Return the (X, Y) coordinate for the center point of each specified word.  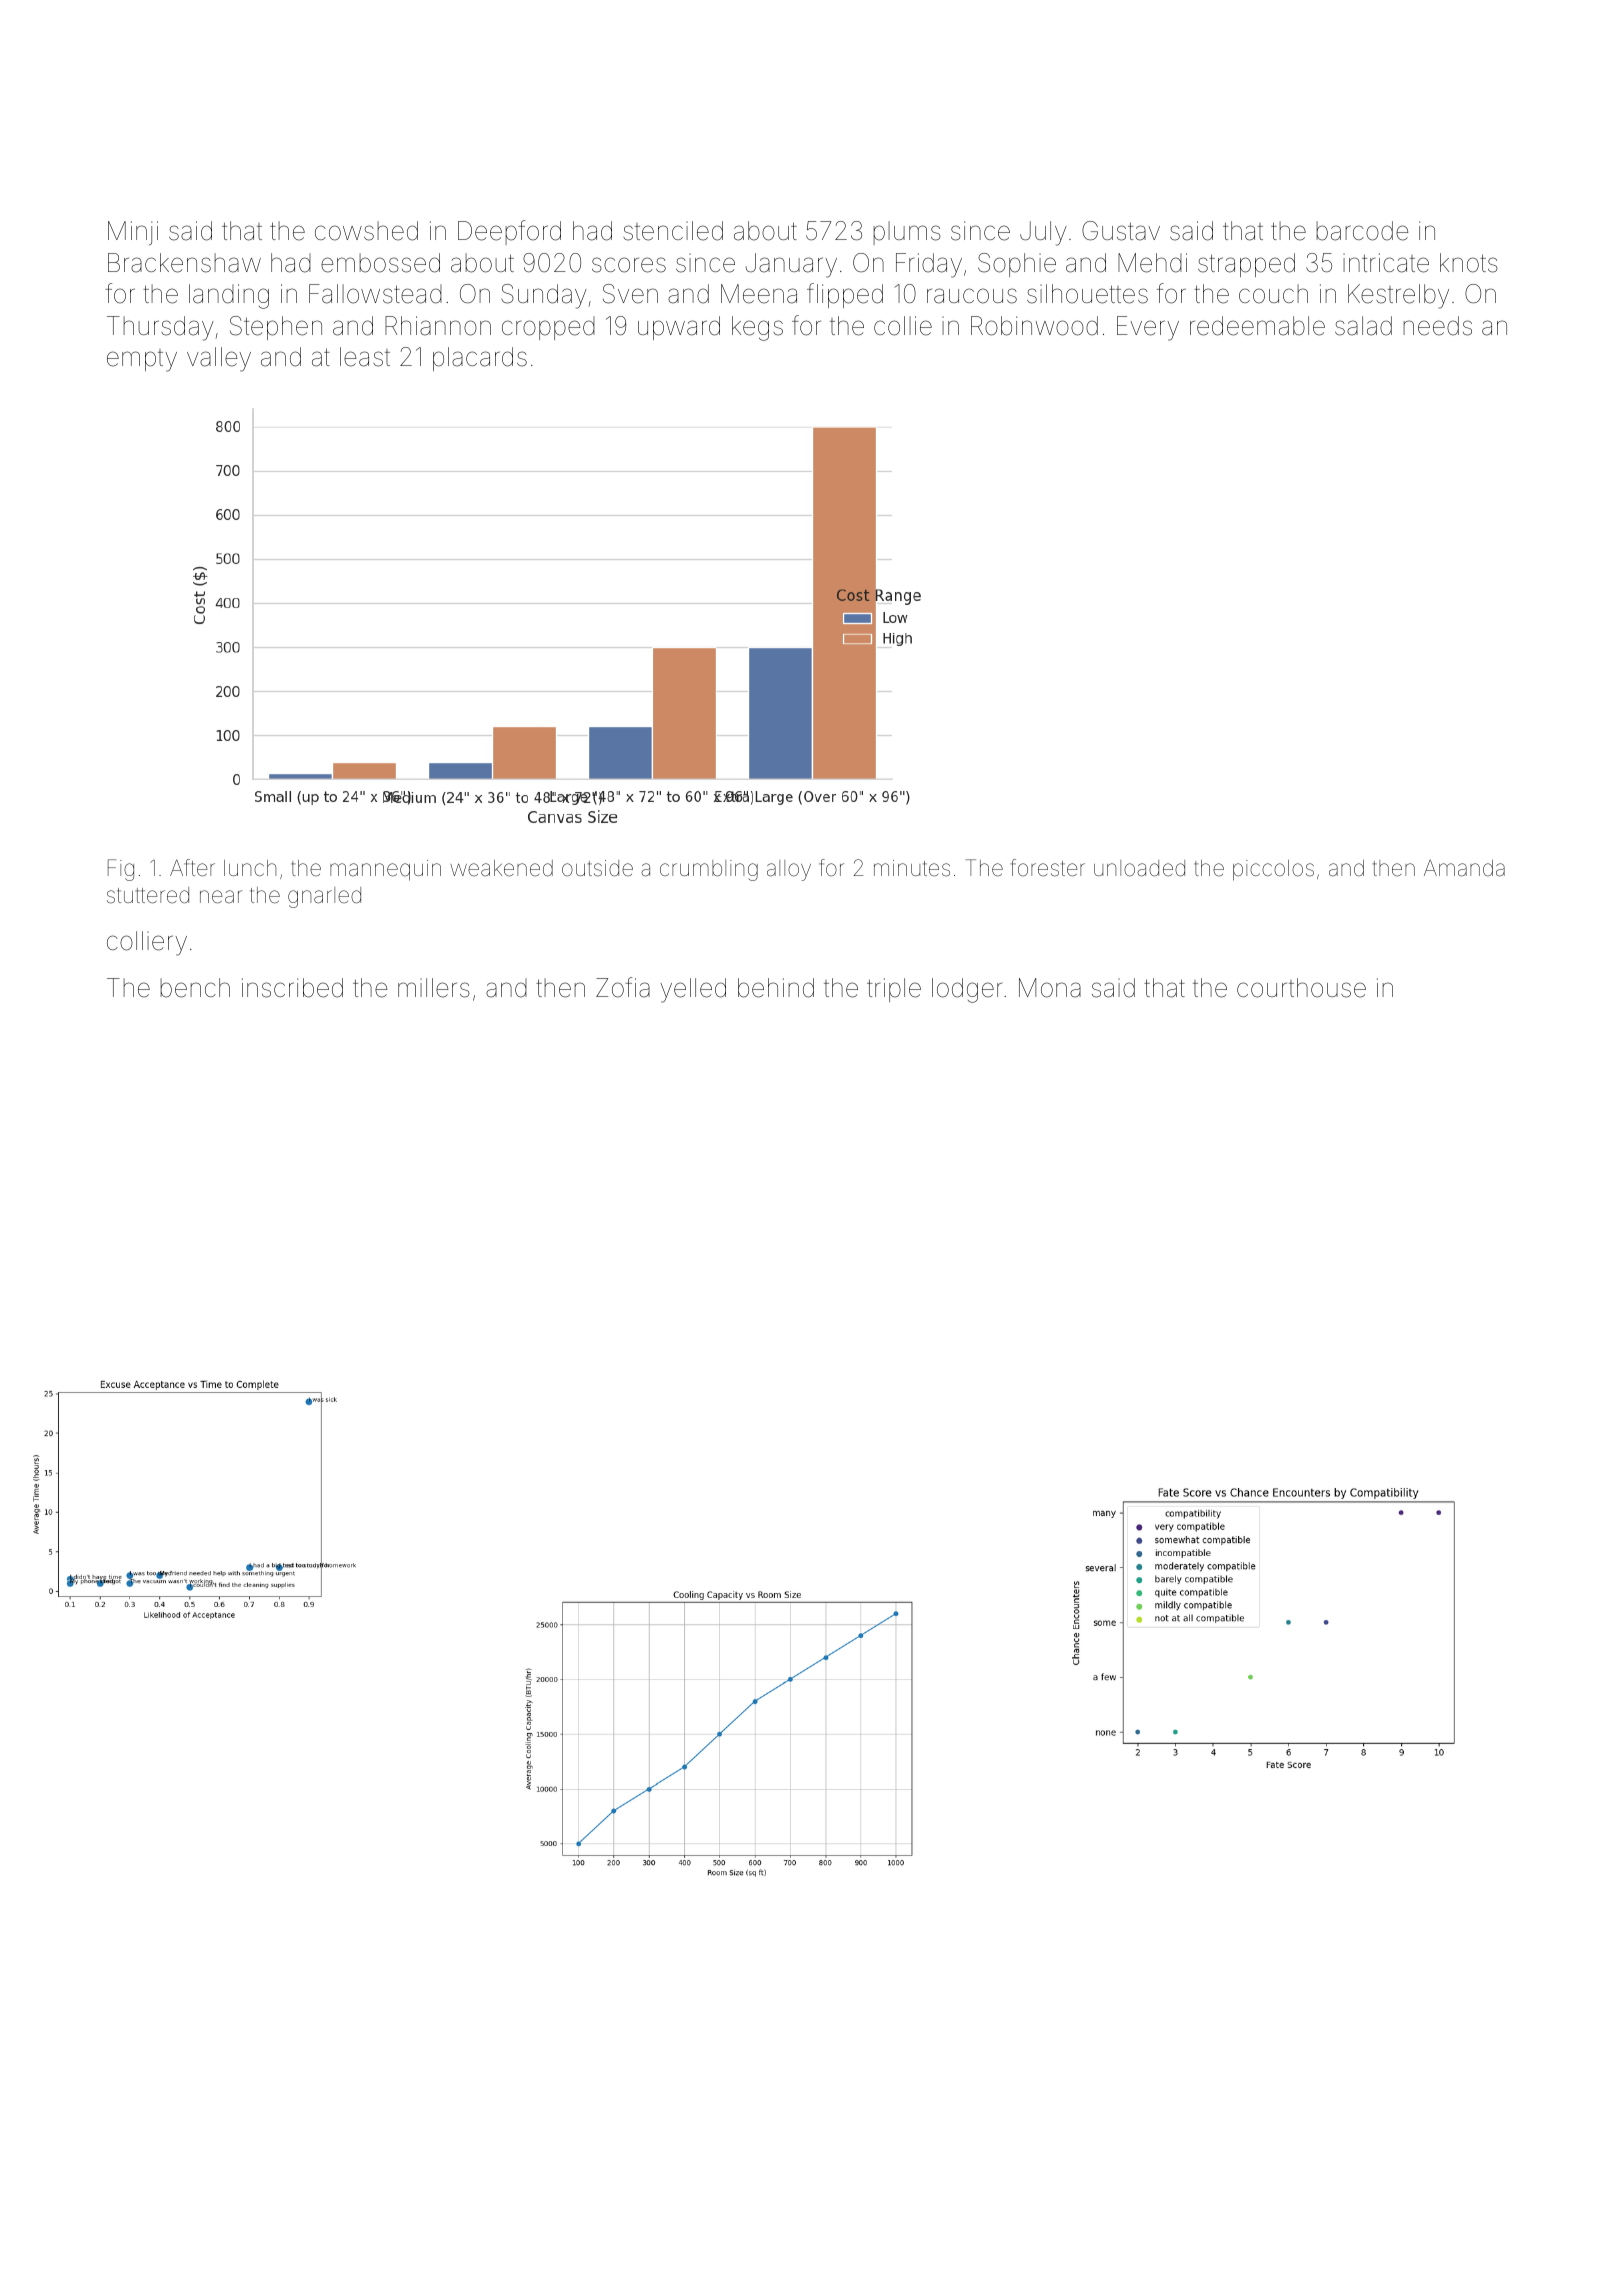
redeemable (1257, 326)
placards (480, 359)
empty (142, 360)
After (192, 868)
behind (776, 988)
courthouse (1301, 988)
